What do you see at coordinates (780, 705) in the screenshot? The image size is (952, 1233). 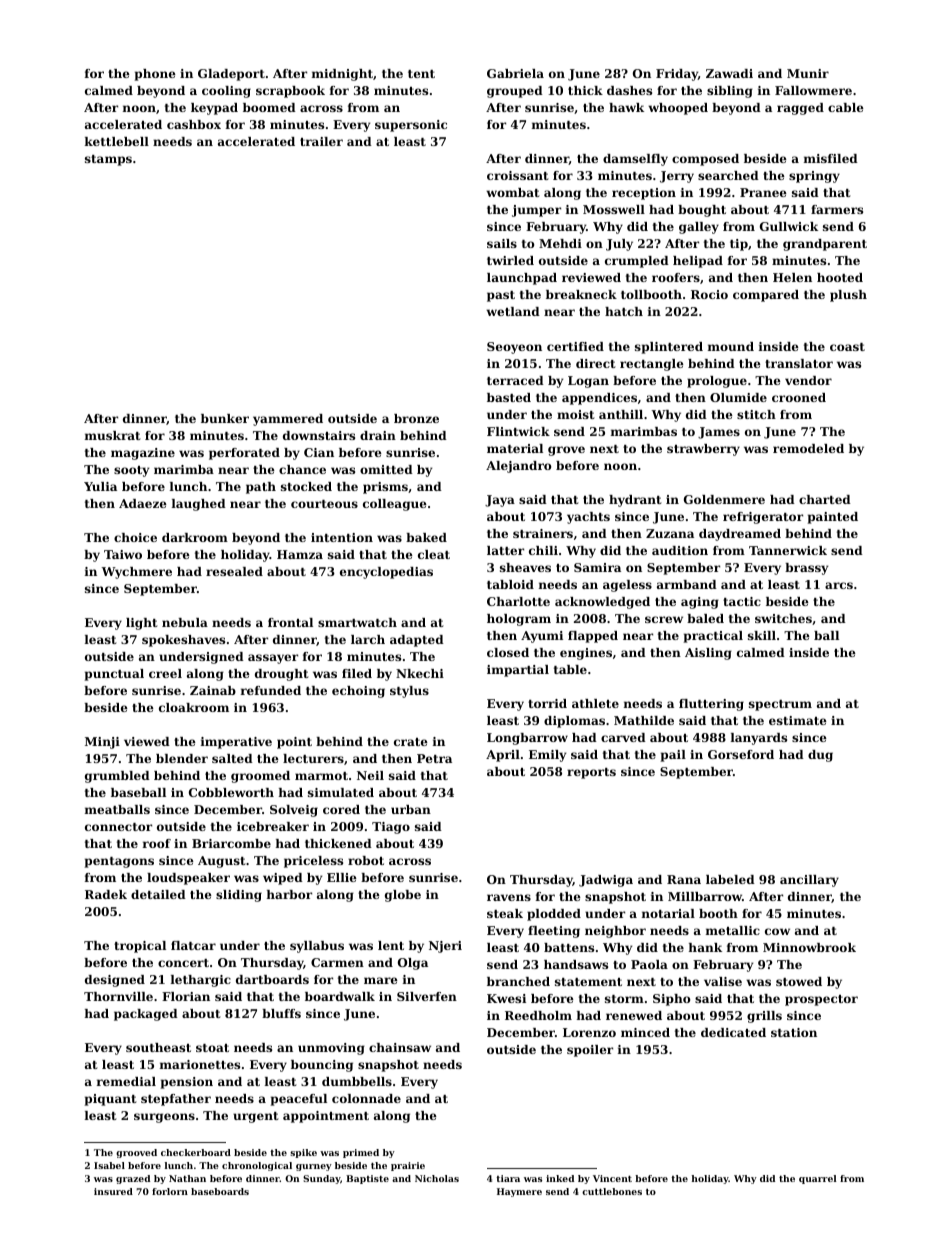 I see `spectrum` at bounding box center [780, 705].
